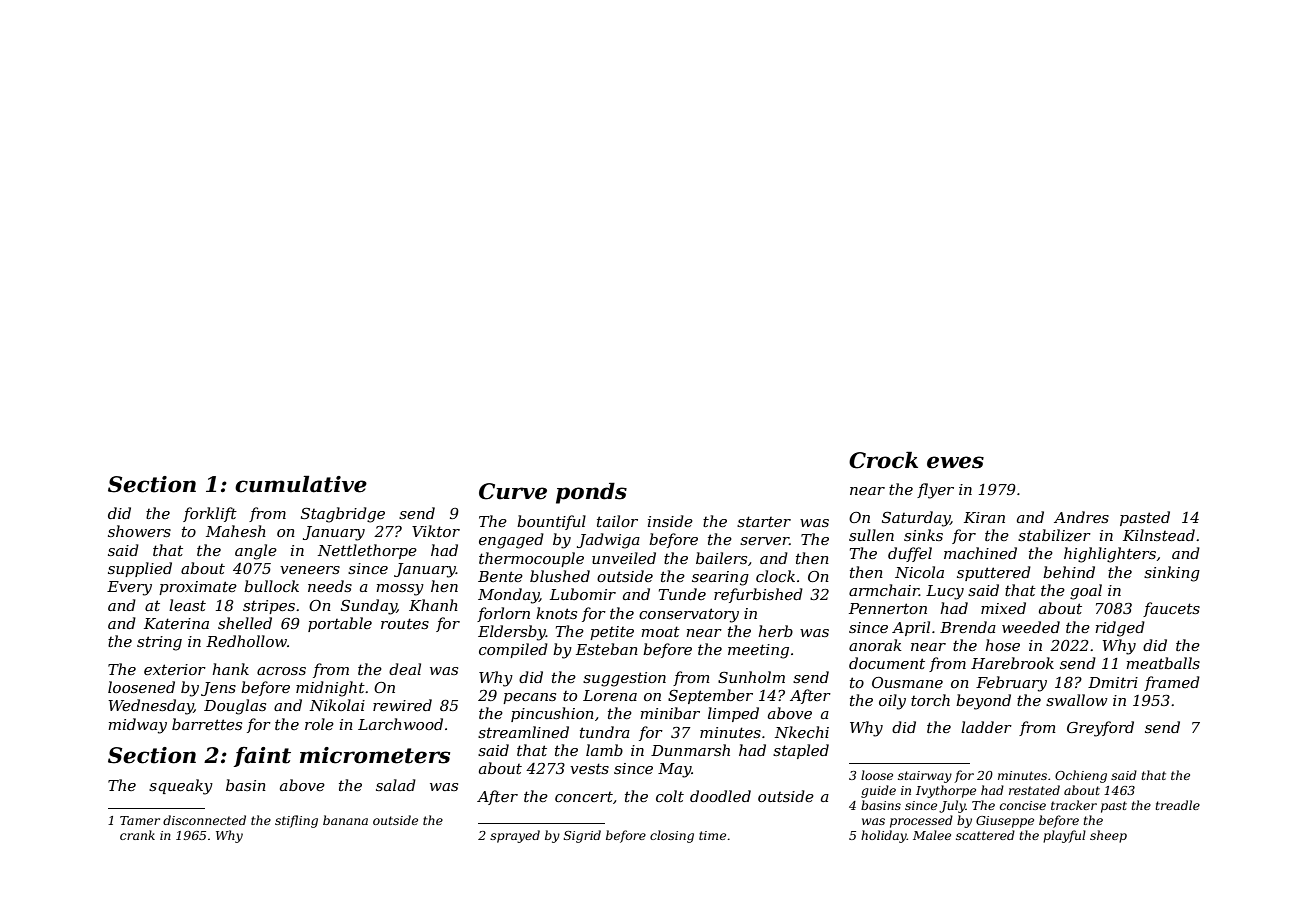 The width and height of the screenshot is (1308, 924). Describe the element at coordinates (396, 785) in the screenshot. I see `salad` at that location.
